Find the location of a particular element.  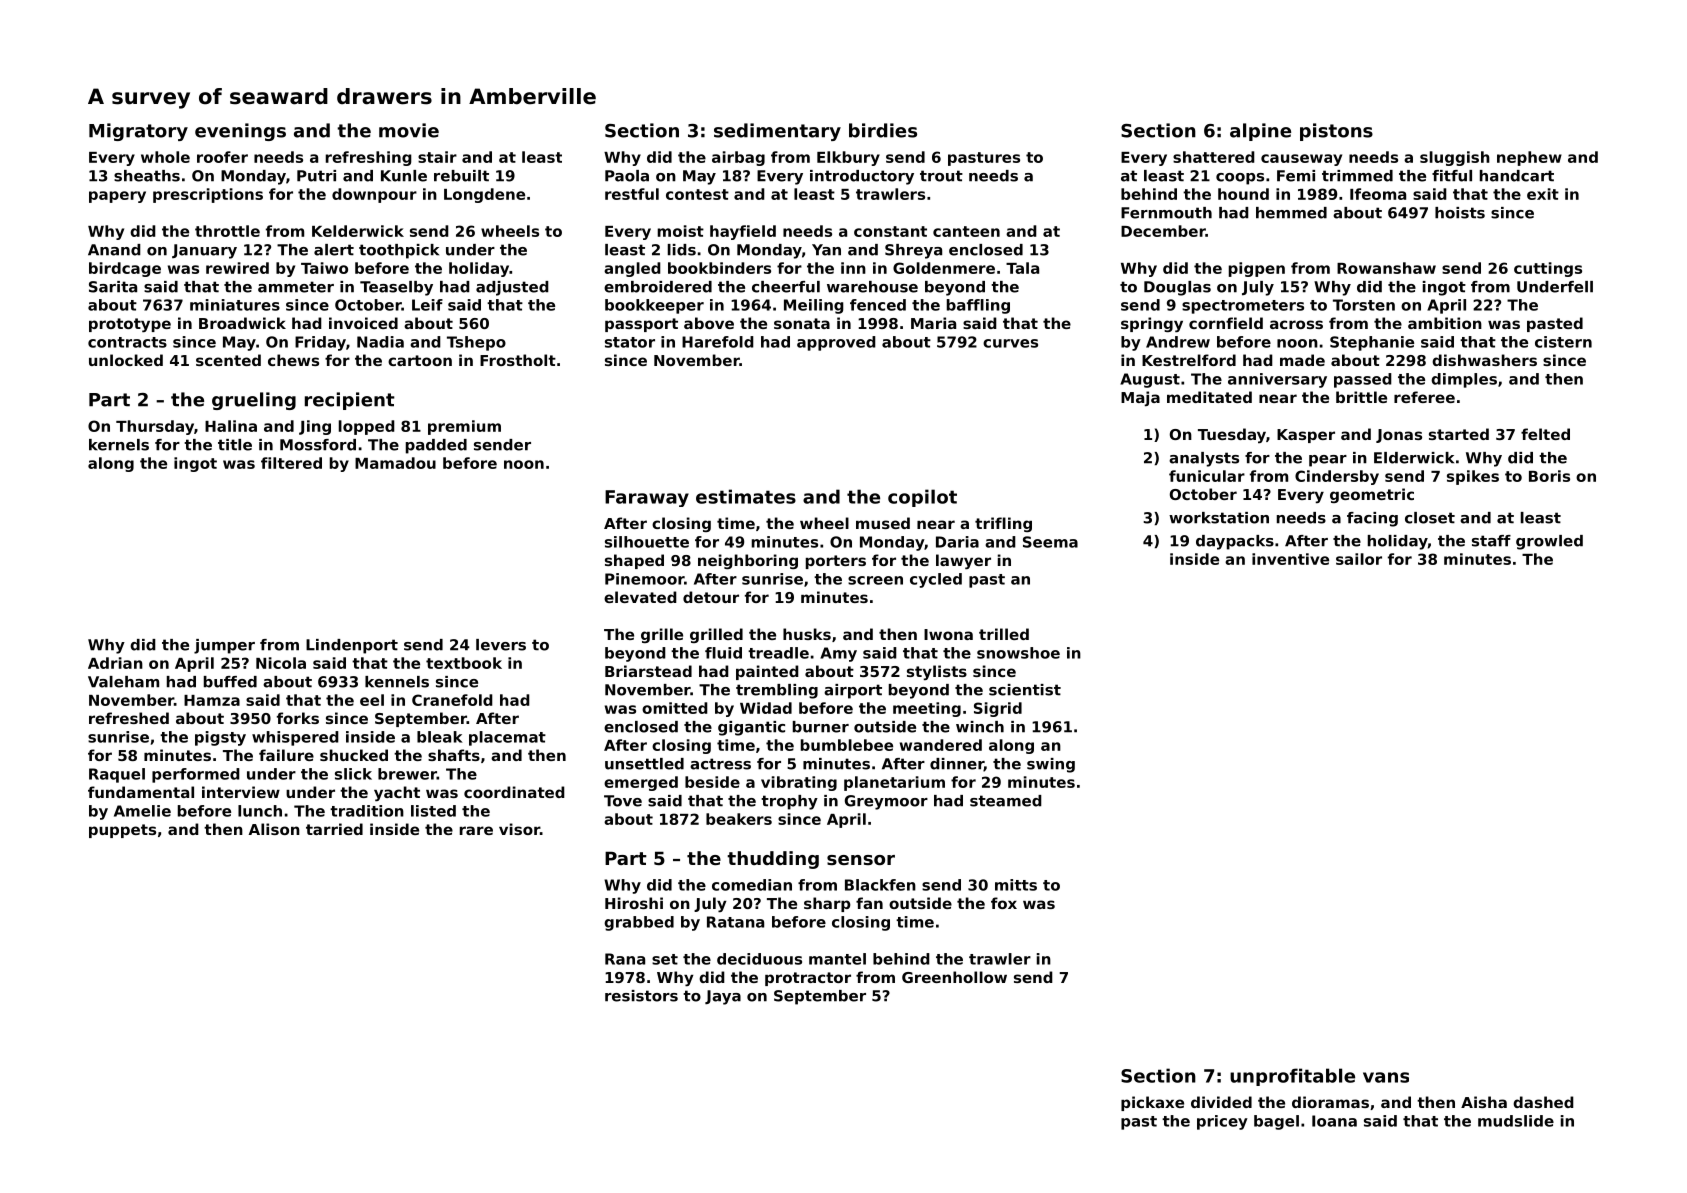

anniversary is located at coordinates (1277, 380).
